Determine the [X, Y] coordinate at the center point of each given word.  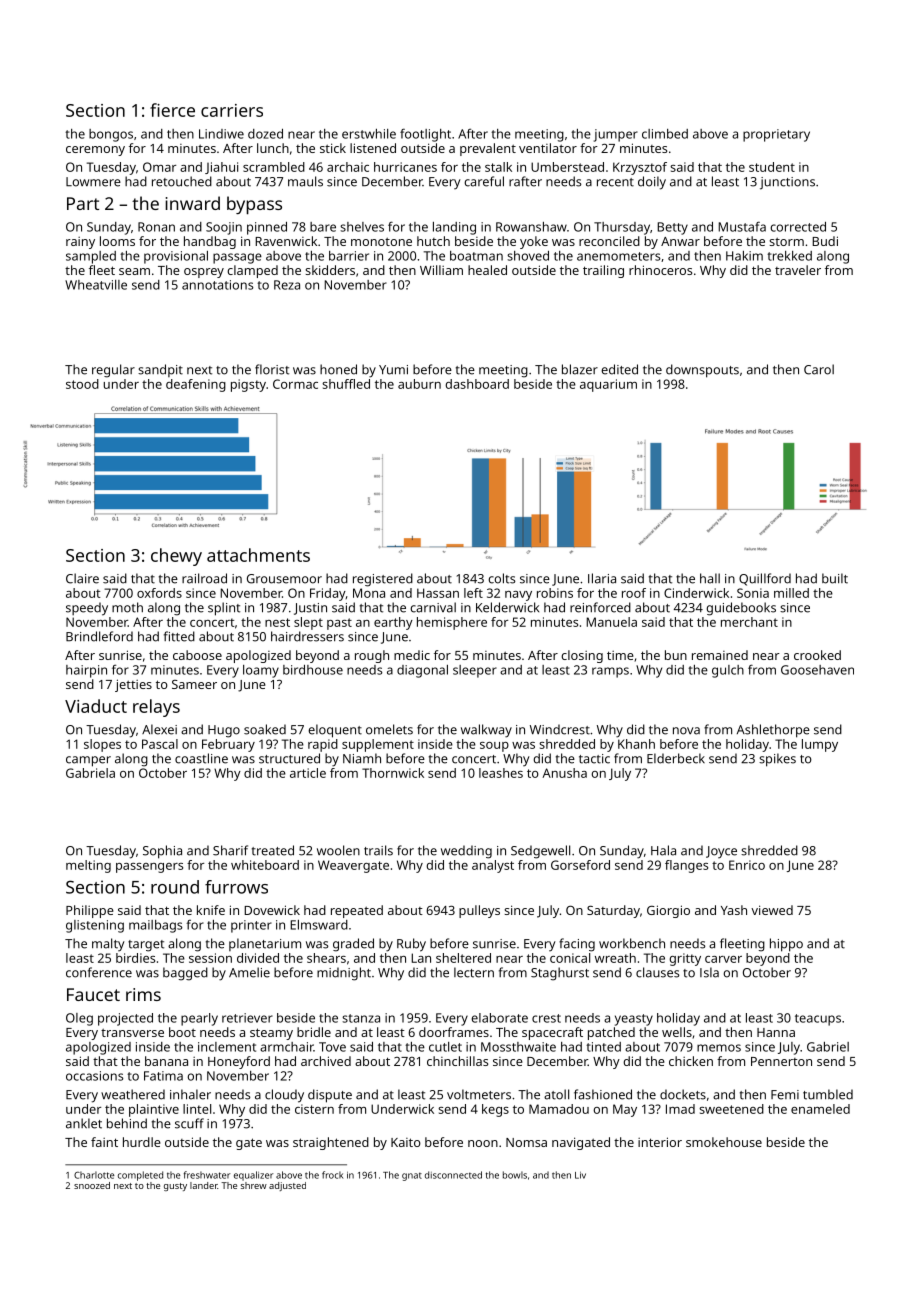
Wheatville [96, 285]
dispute [330, 1096]
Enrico [747, 865]
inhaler [190, 1094]
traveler [798, 270]
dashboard [477, 384]
